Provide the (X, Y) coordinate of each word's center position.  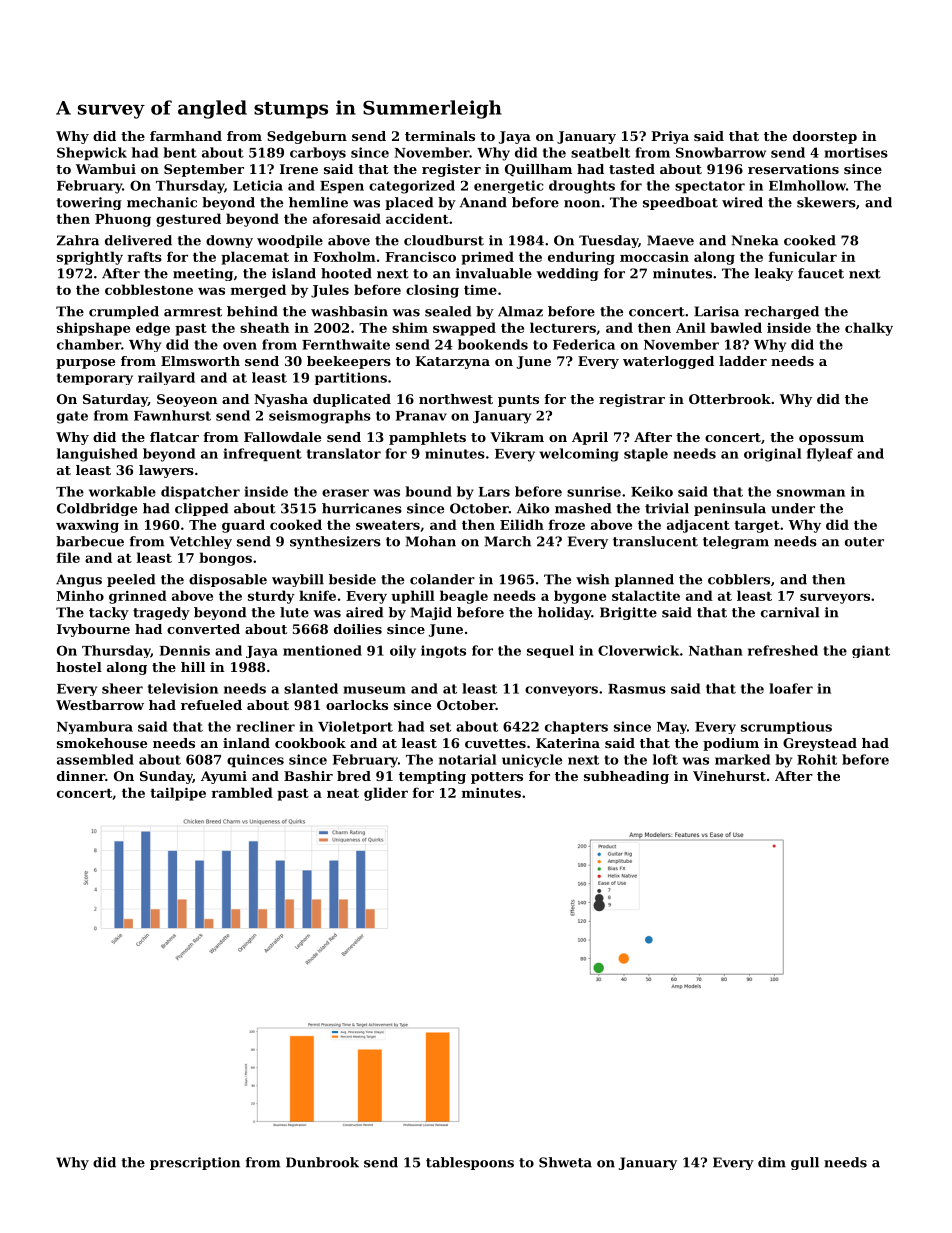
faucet (821, 273)
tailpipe (178, 794)
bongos (225, 559)
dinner (81, 776)
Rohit (817, 759)
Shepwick (92, 154)
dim (772, 1162)
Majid (431, 613)
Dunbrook (322, 1162)
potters (497, 778)
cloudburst (444, 240)
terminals (440, 136)
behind (252, 311)
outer (864, 542)
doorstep (825, 137)
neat (343, 793)
